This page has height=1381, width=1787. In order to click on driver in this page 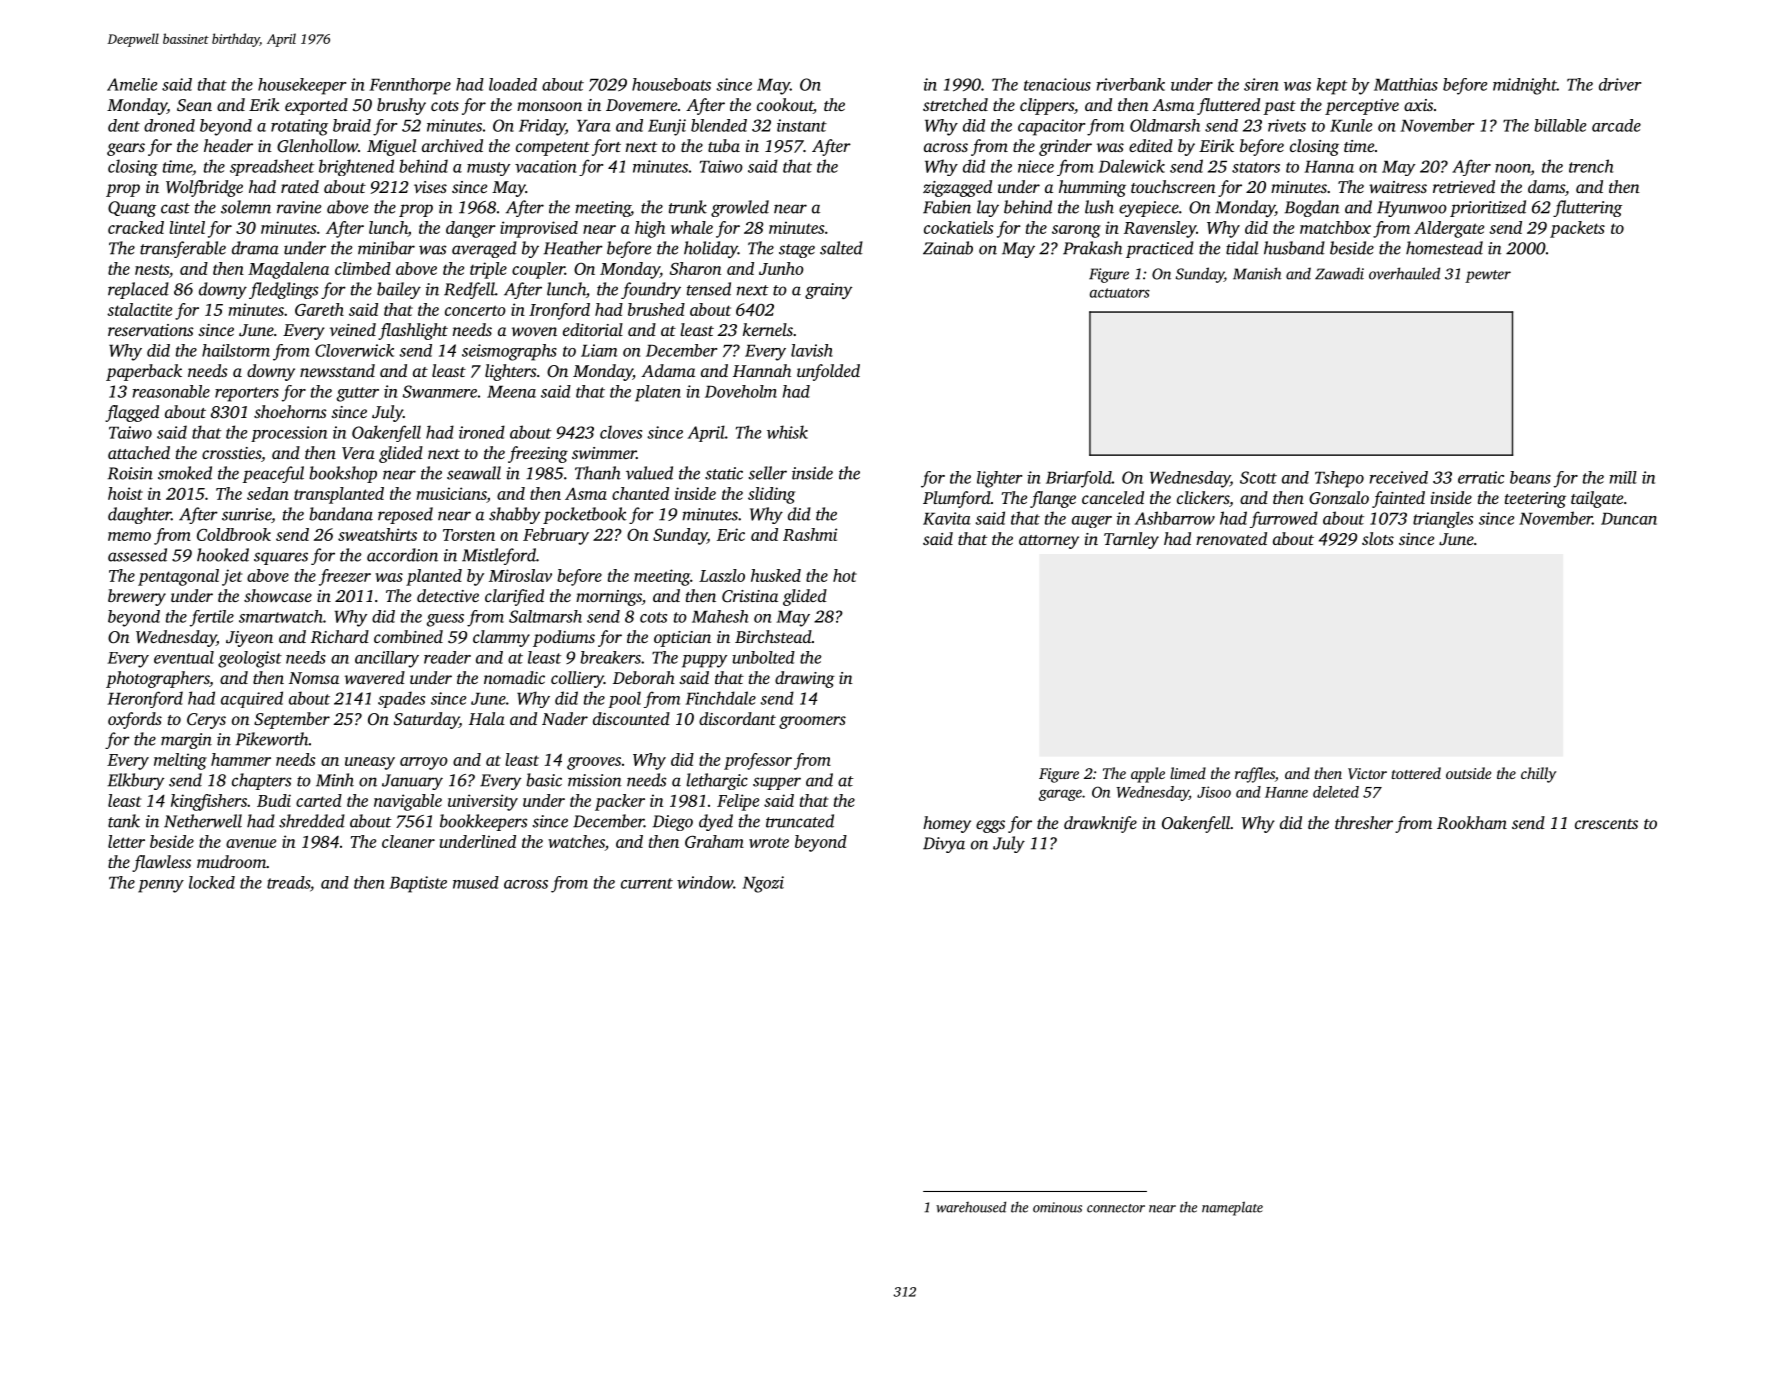, I will do `click(1620, 84)`.
